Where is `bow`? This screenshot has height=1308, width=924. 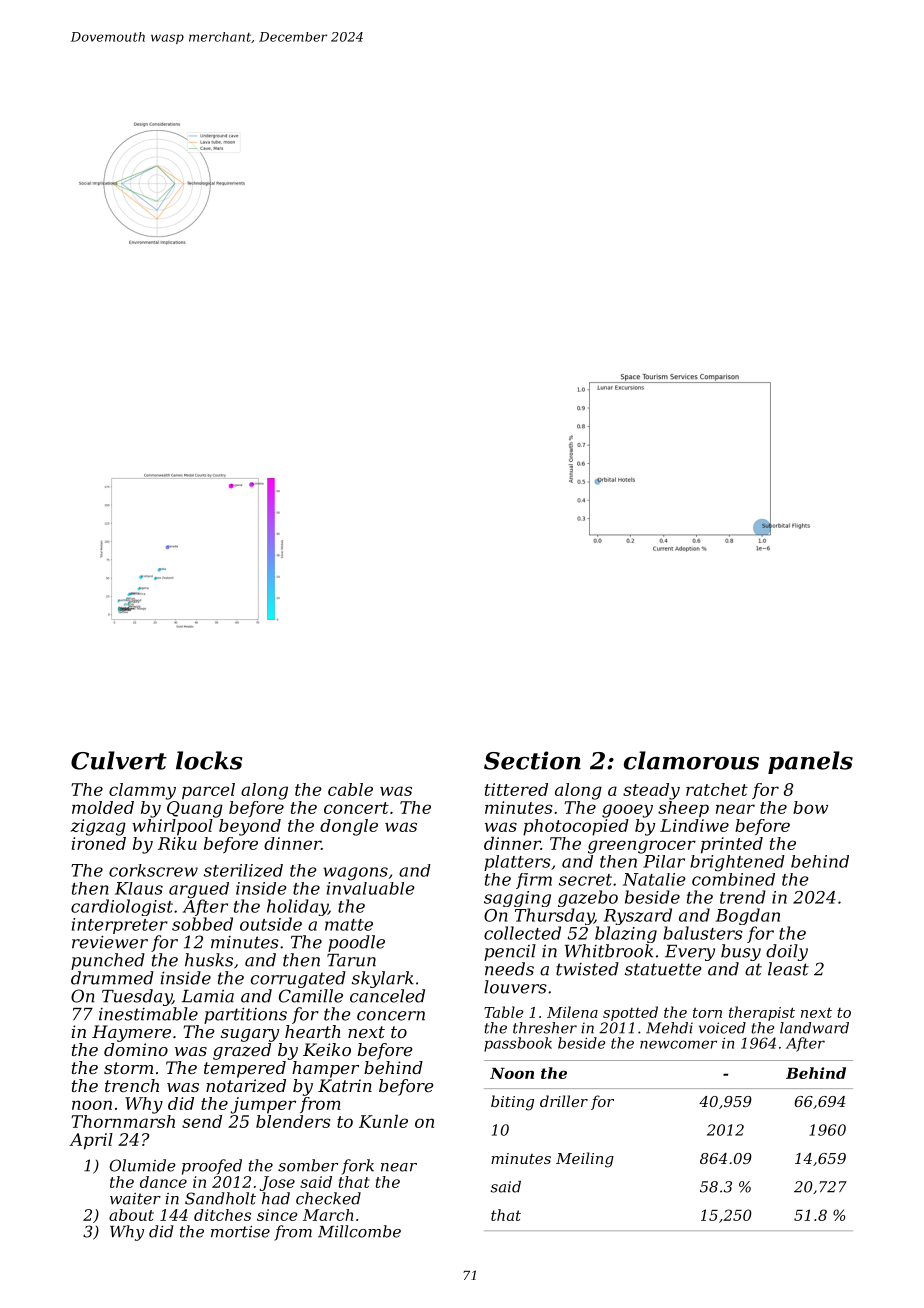 bow is located at coordinates (810, 807).
